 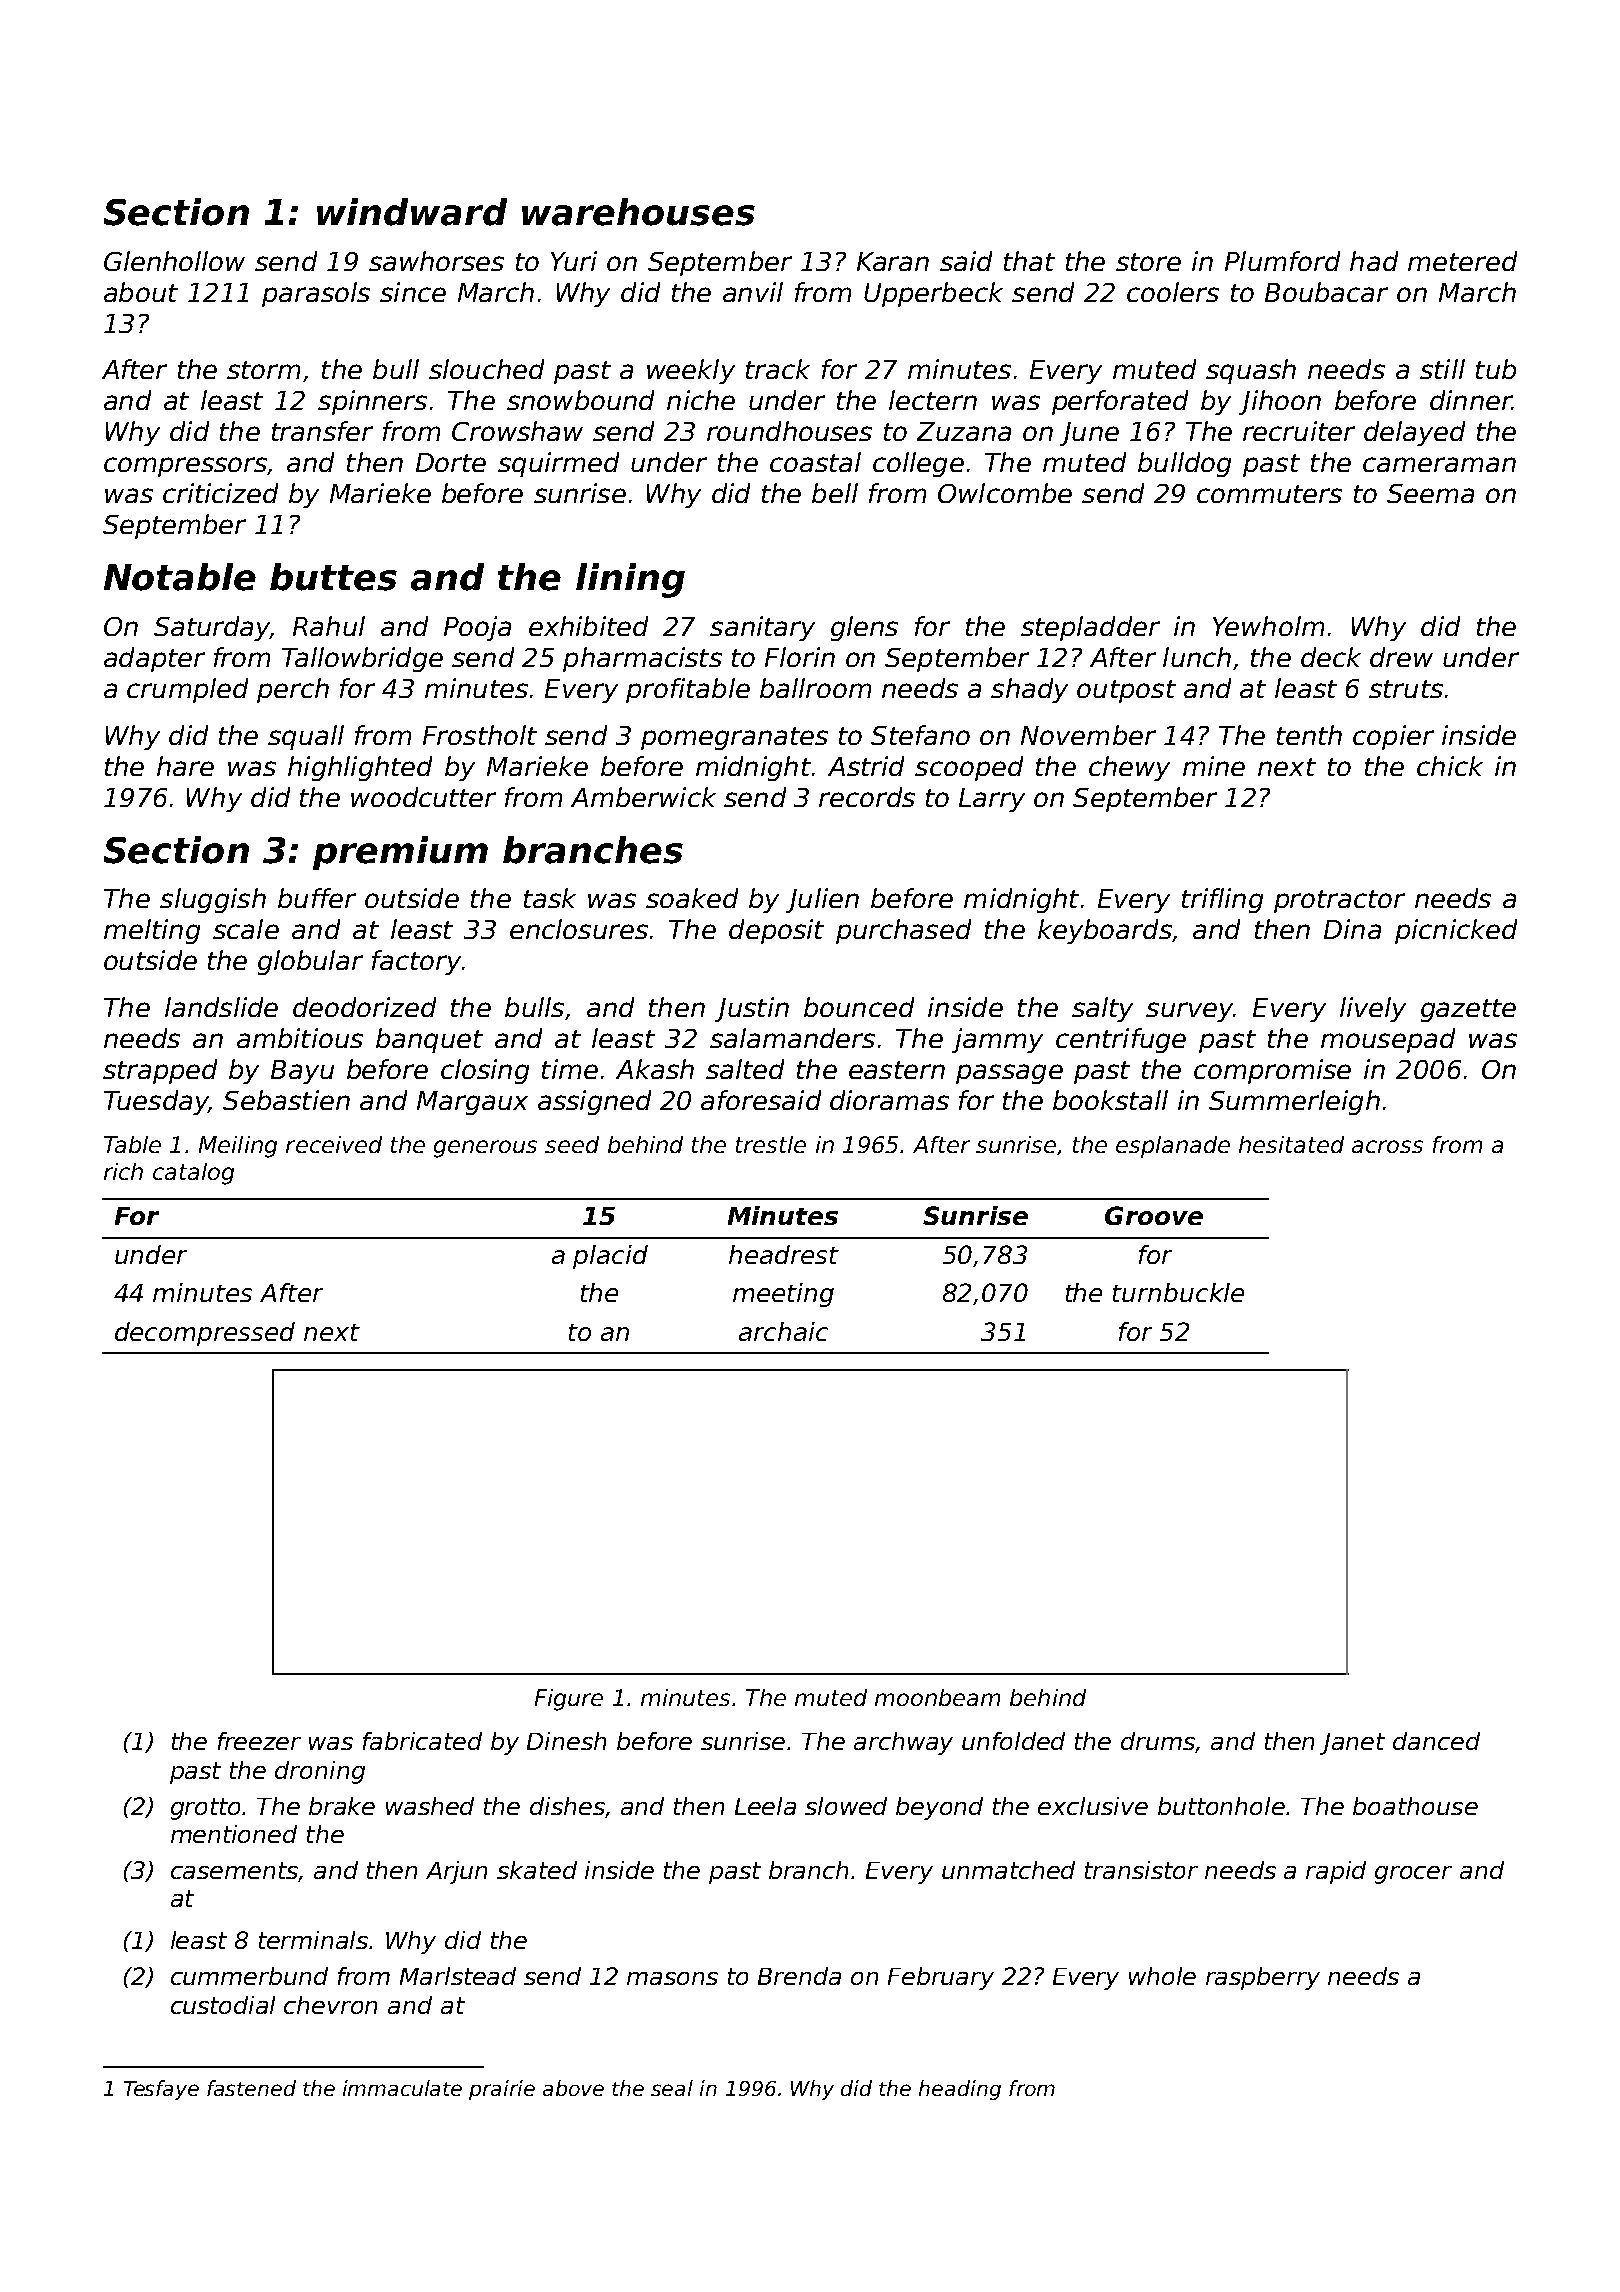 What do you see at coordinates (141, 292) in the screenshot?
I see `about` at bounding box center [141, 292].
